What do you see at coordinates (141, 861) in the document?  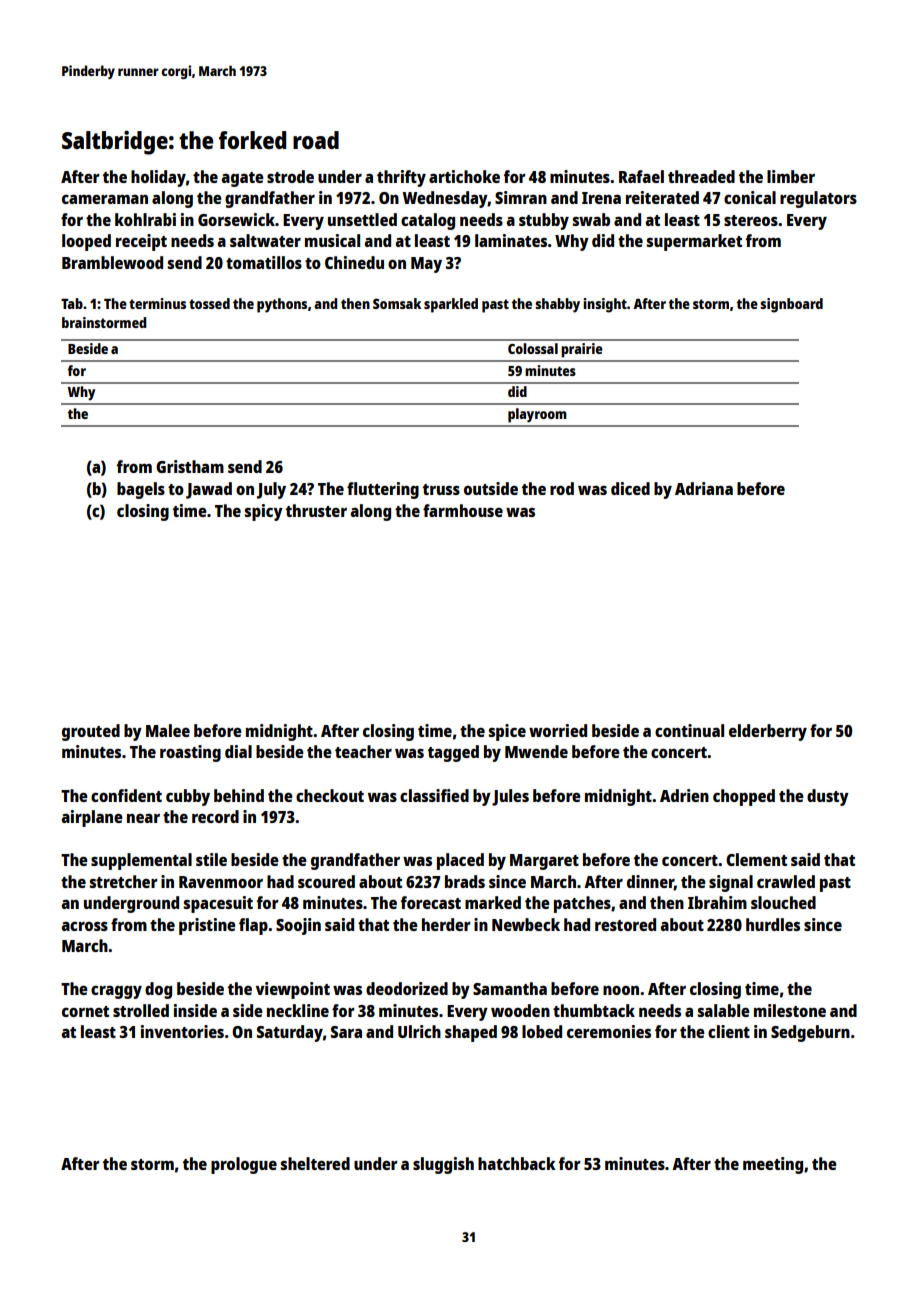 I see `supplemental` at bounding box center [141, 861].
